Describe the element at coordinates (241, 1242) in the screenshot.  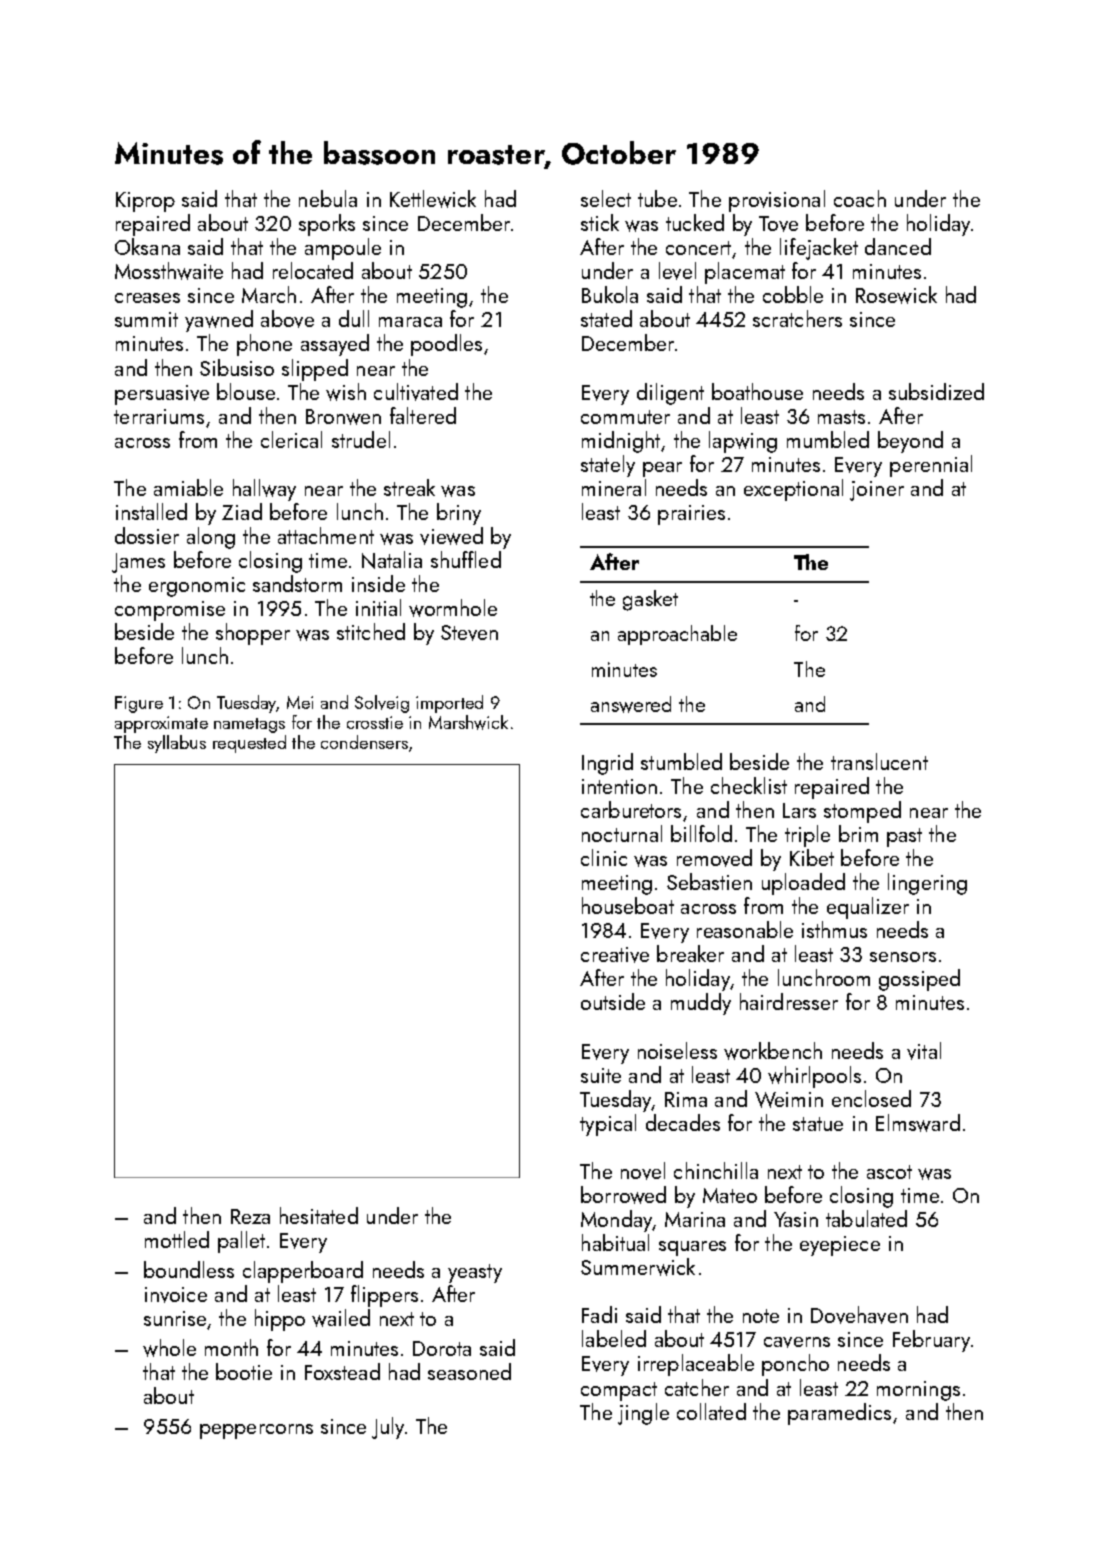
I see `pallet` at that location.
